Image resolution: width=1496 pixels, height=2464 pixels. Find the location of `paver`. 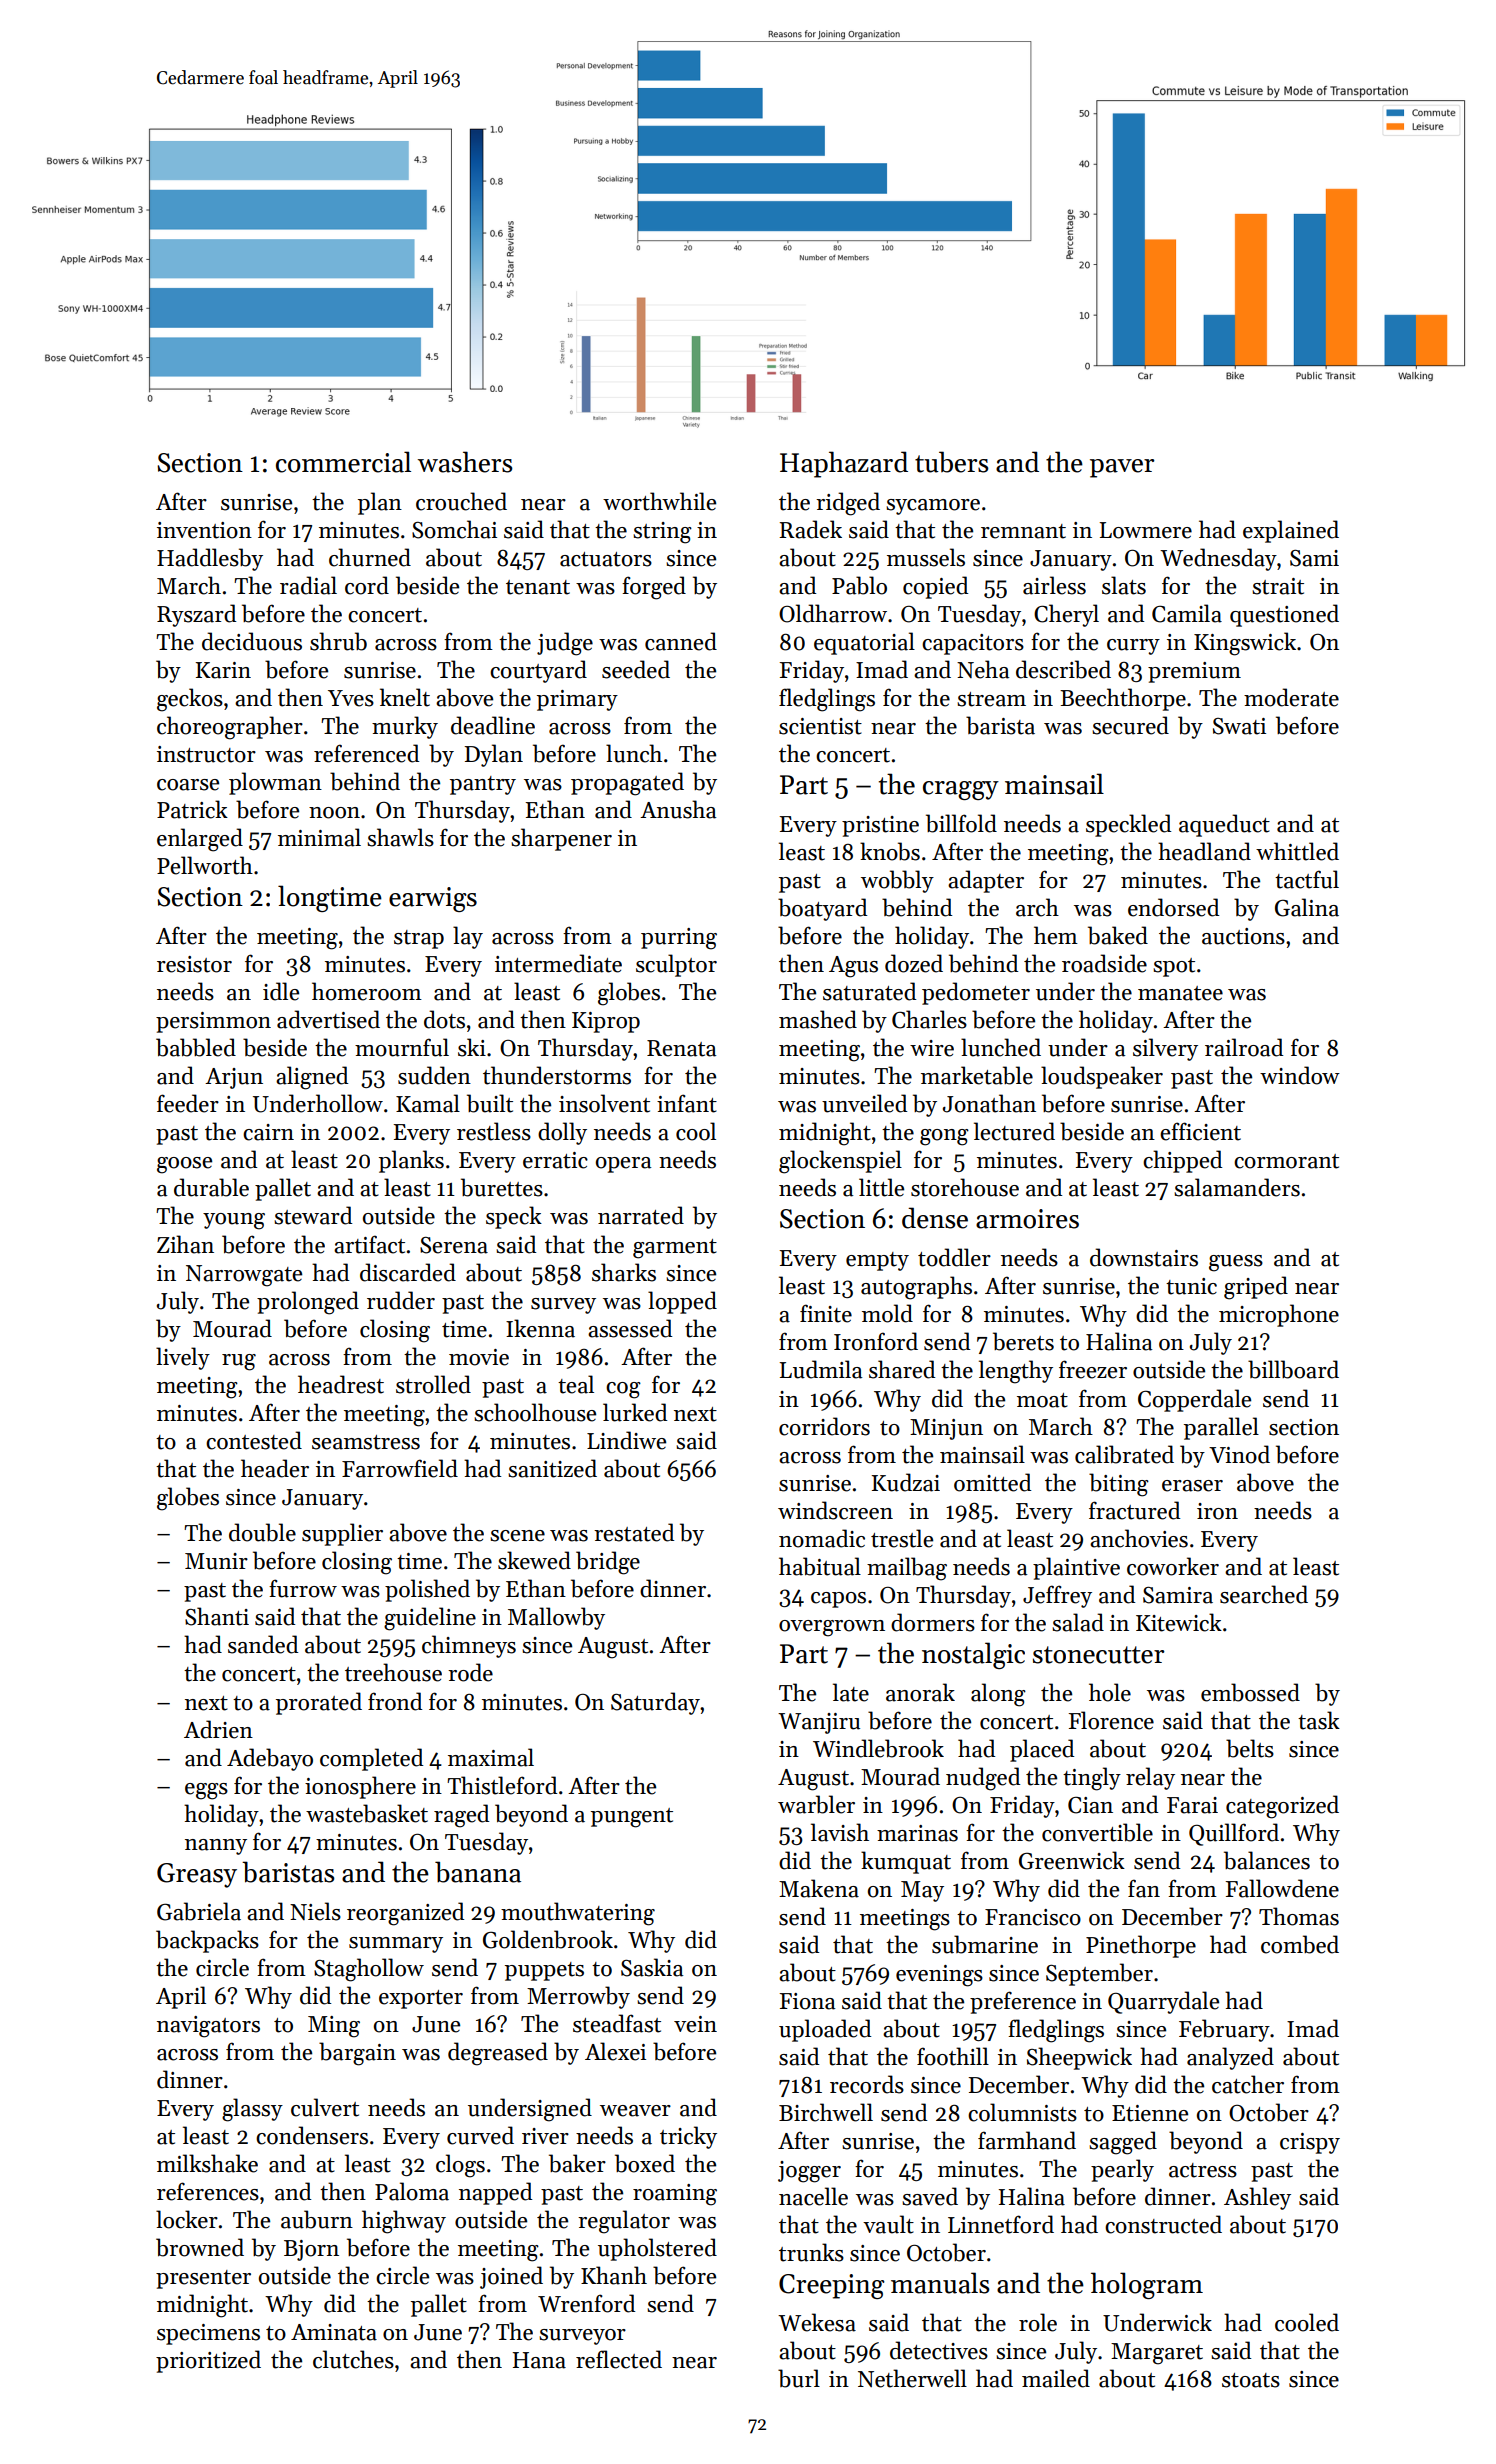

paver is located at coordinates (1122, 468).
